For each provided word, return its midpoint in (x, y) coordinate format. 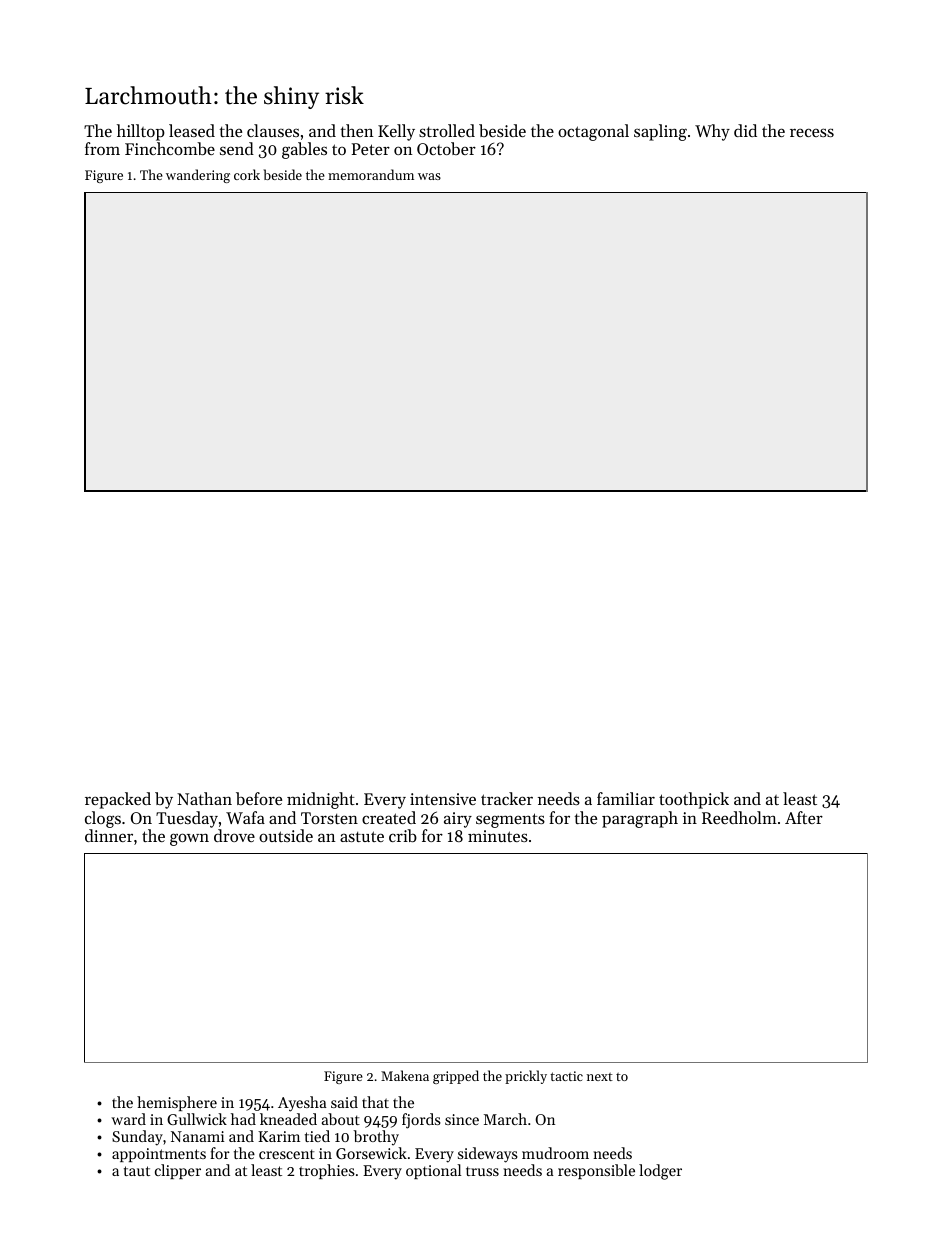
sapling (660, 132)
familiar (626, 798)
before (259, 798)
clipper (178, 1171)
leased (192, 130)
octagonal (593, 132)
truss (482, 1171)
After (804, 817)
